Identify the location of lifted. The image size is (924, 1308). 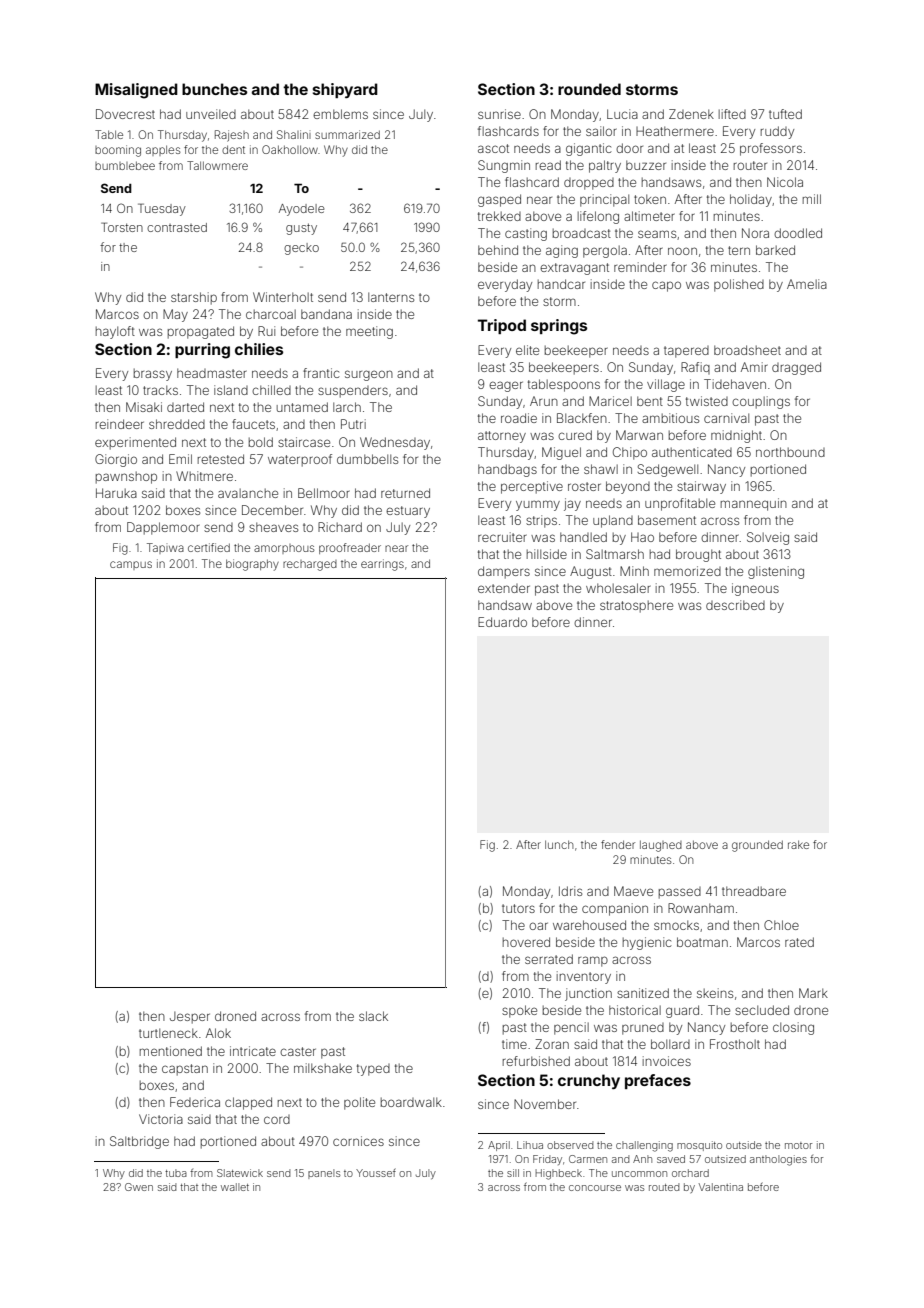
(732, 114).
